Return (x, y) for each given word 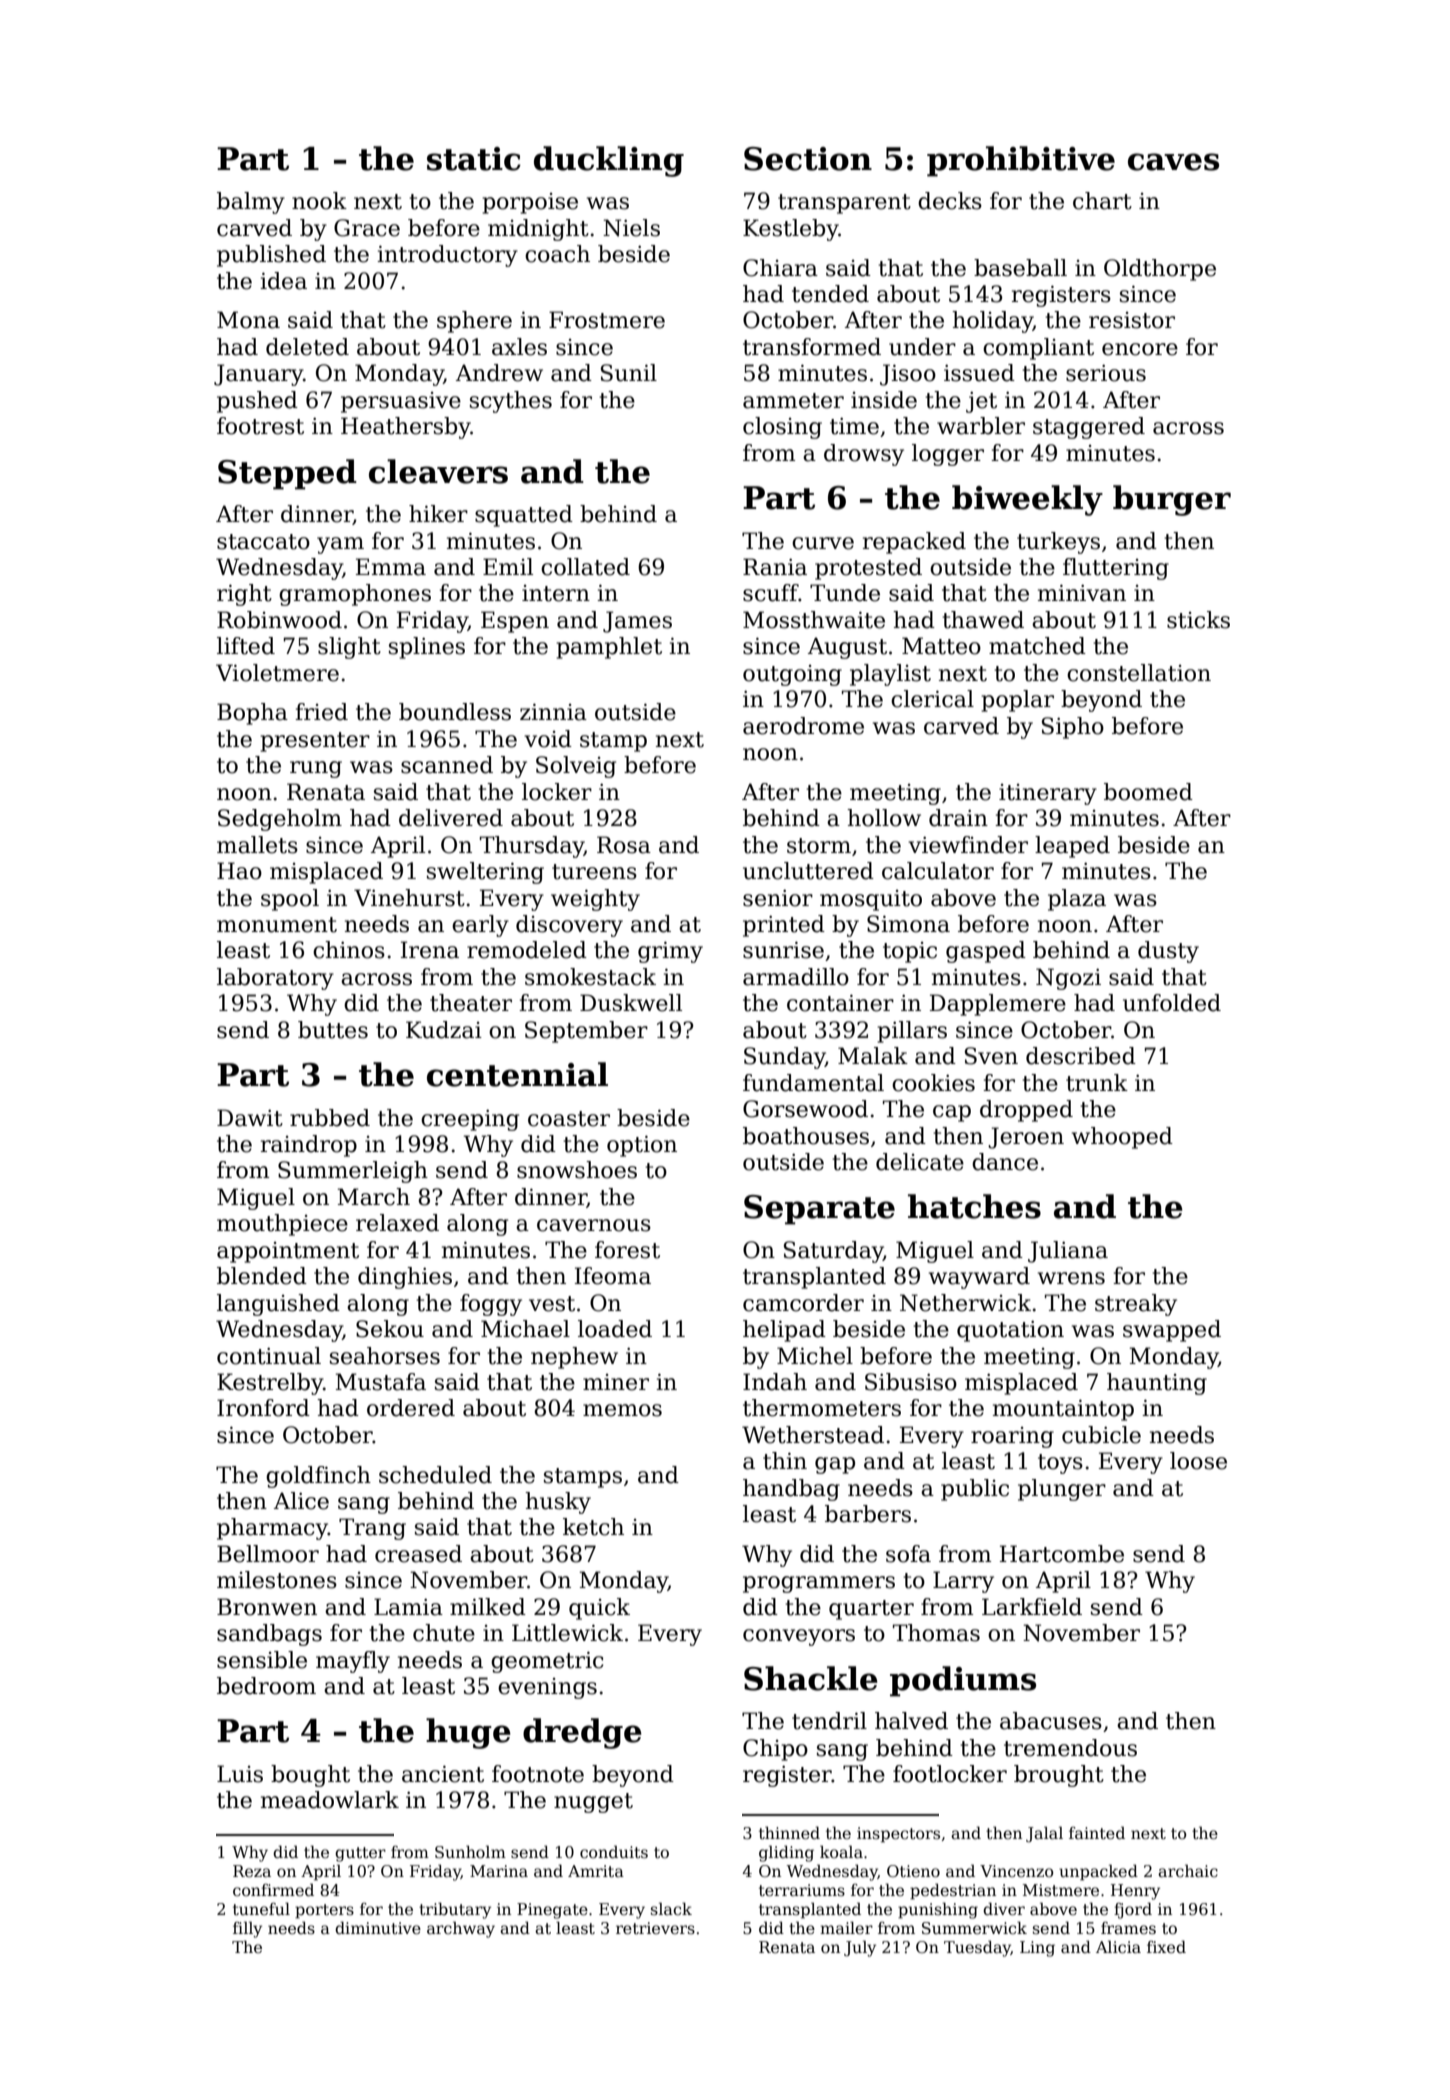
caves (1173, 162)
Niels (631, 228)
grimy (670, 952)
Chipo (775, 1750)
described (1081, 1056)
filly (247, 1929)
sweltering (485, 873)
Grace (367, 228)
